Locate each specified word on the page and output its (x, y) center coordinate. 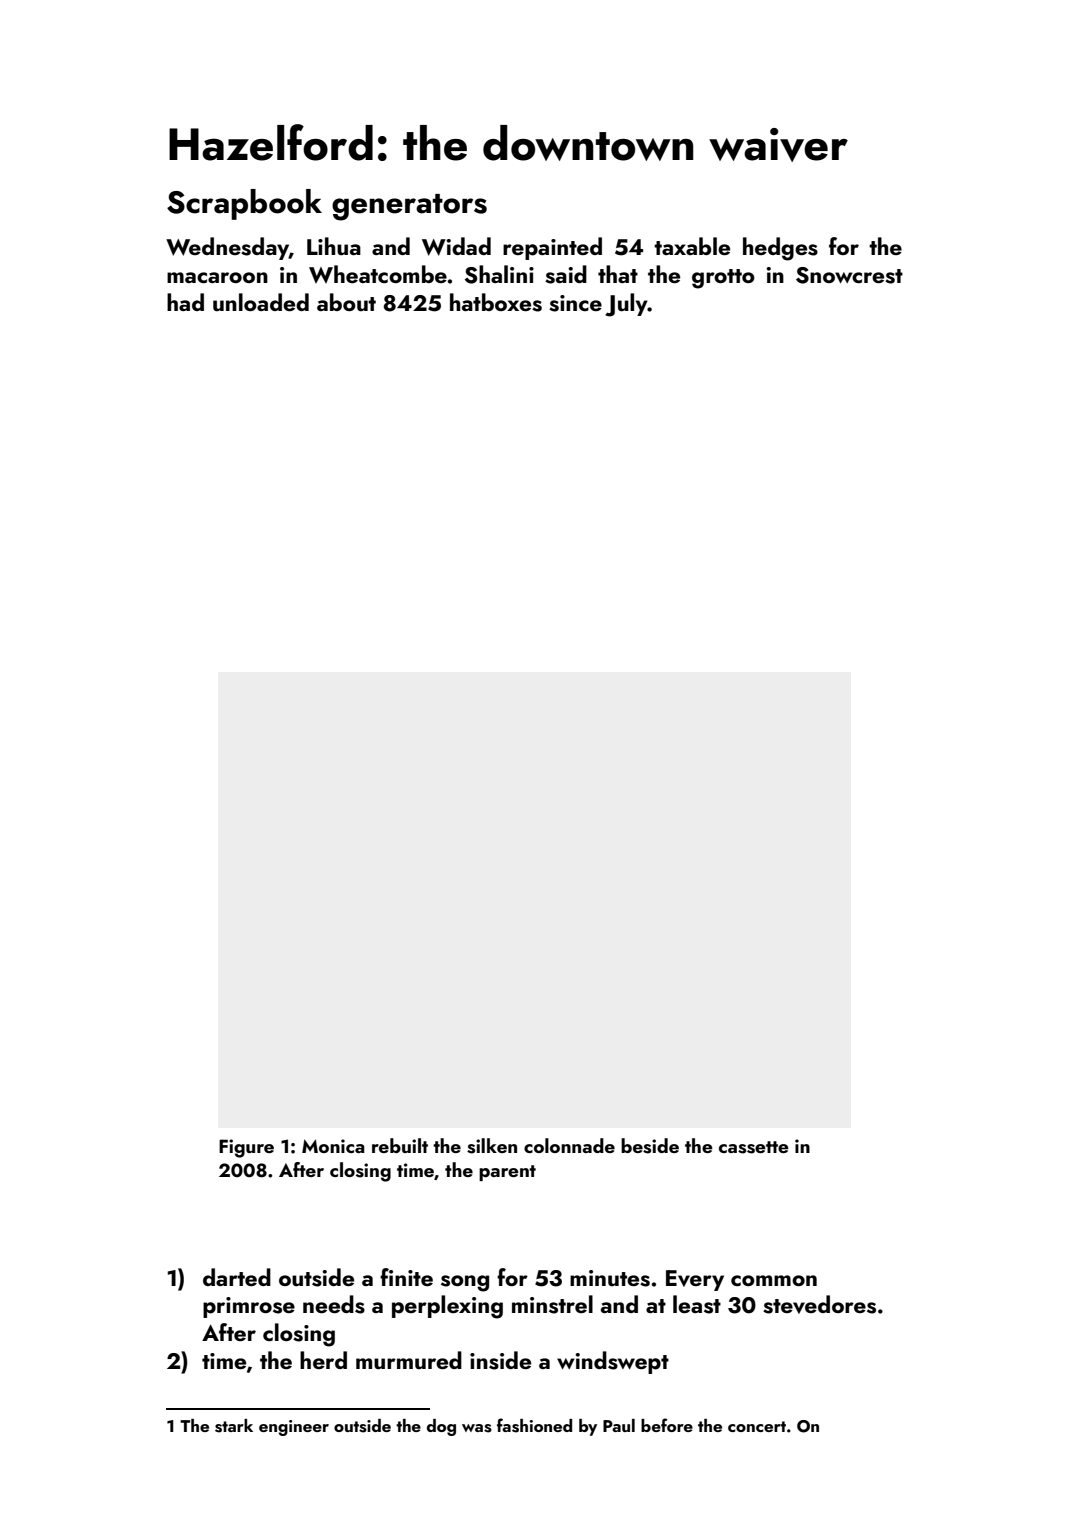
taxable (692, 246)
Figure (246, 1148)
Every (695, 1280)
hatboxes (496, 302)
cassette (754, 1147)
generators (409, 207)
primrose (249, 1307)
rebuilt (400, 1145)
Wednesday (227, 248)
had (185, 302)
